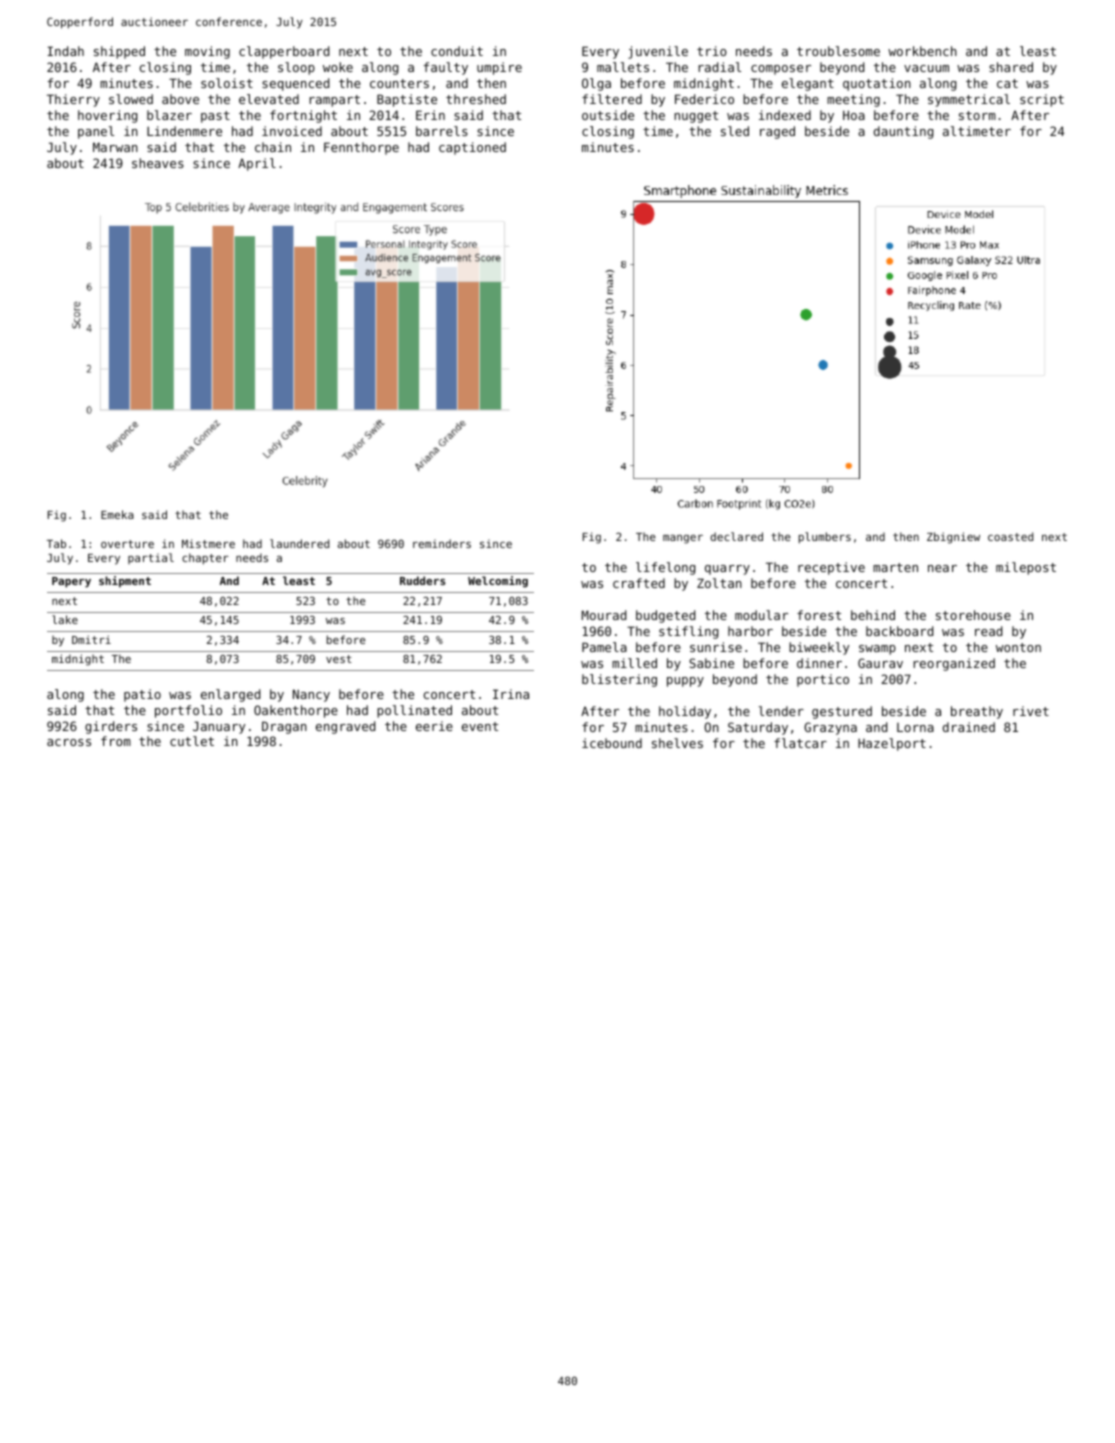  Describe the element at coordinates (73, 100) in the screenshot. I see `Thierry` at that location.
